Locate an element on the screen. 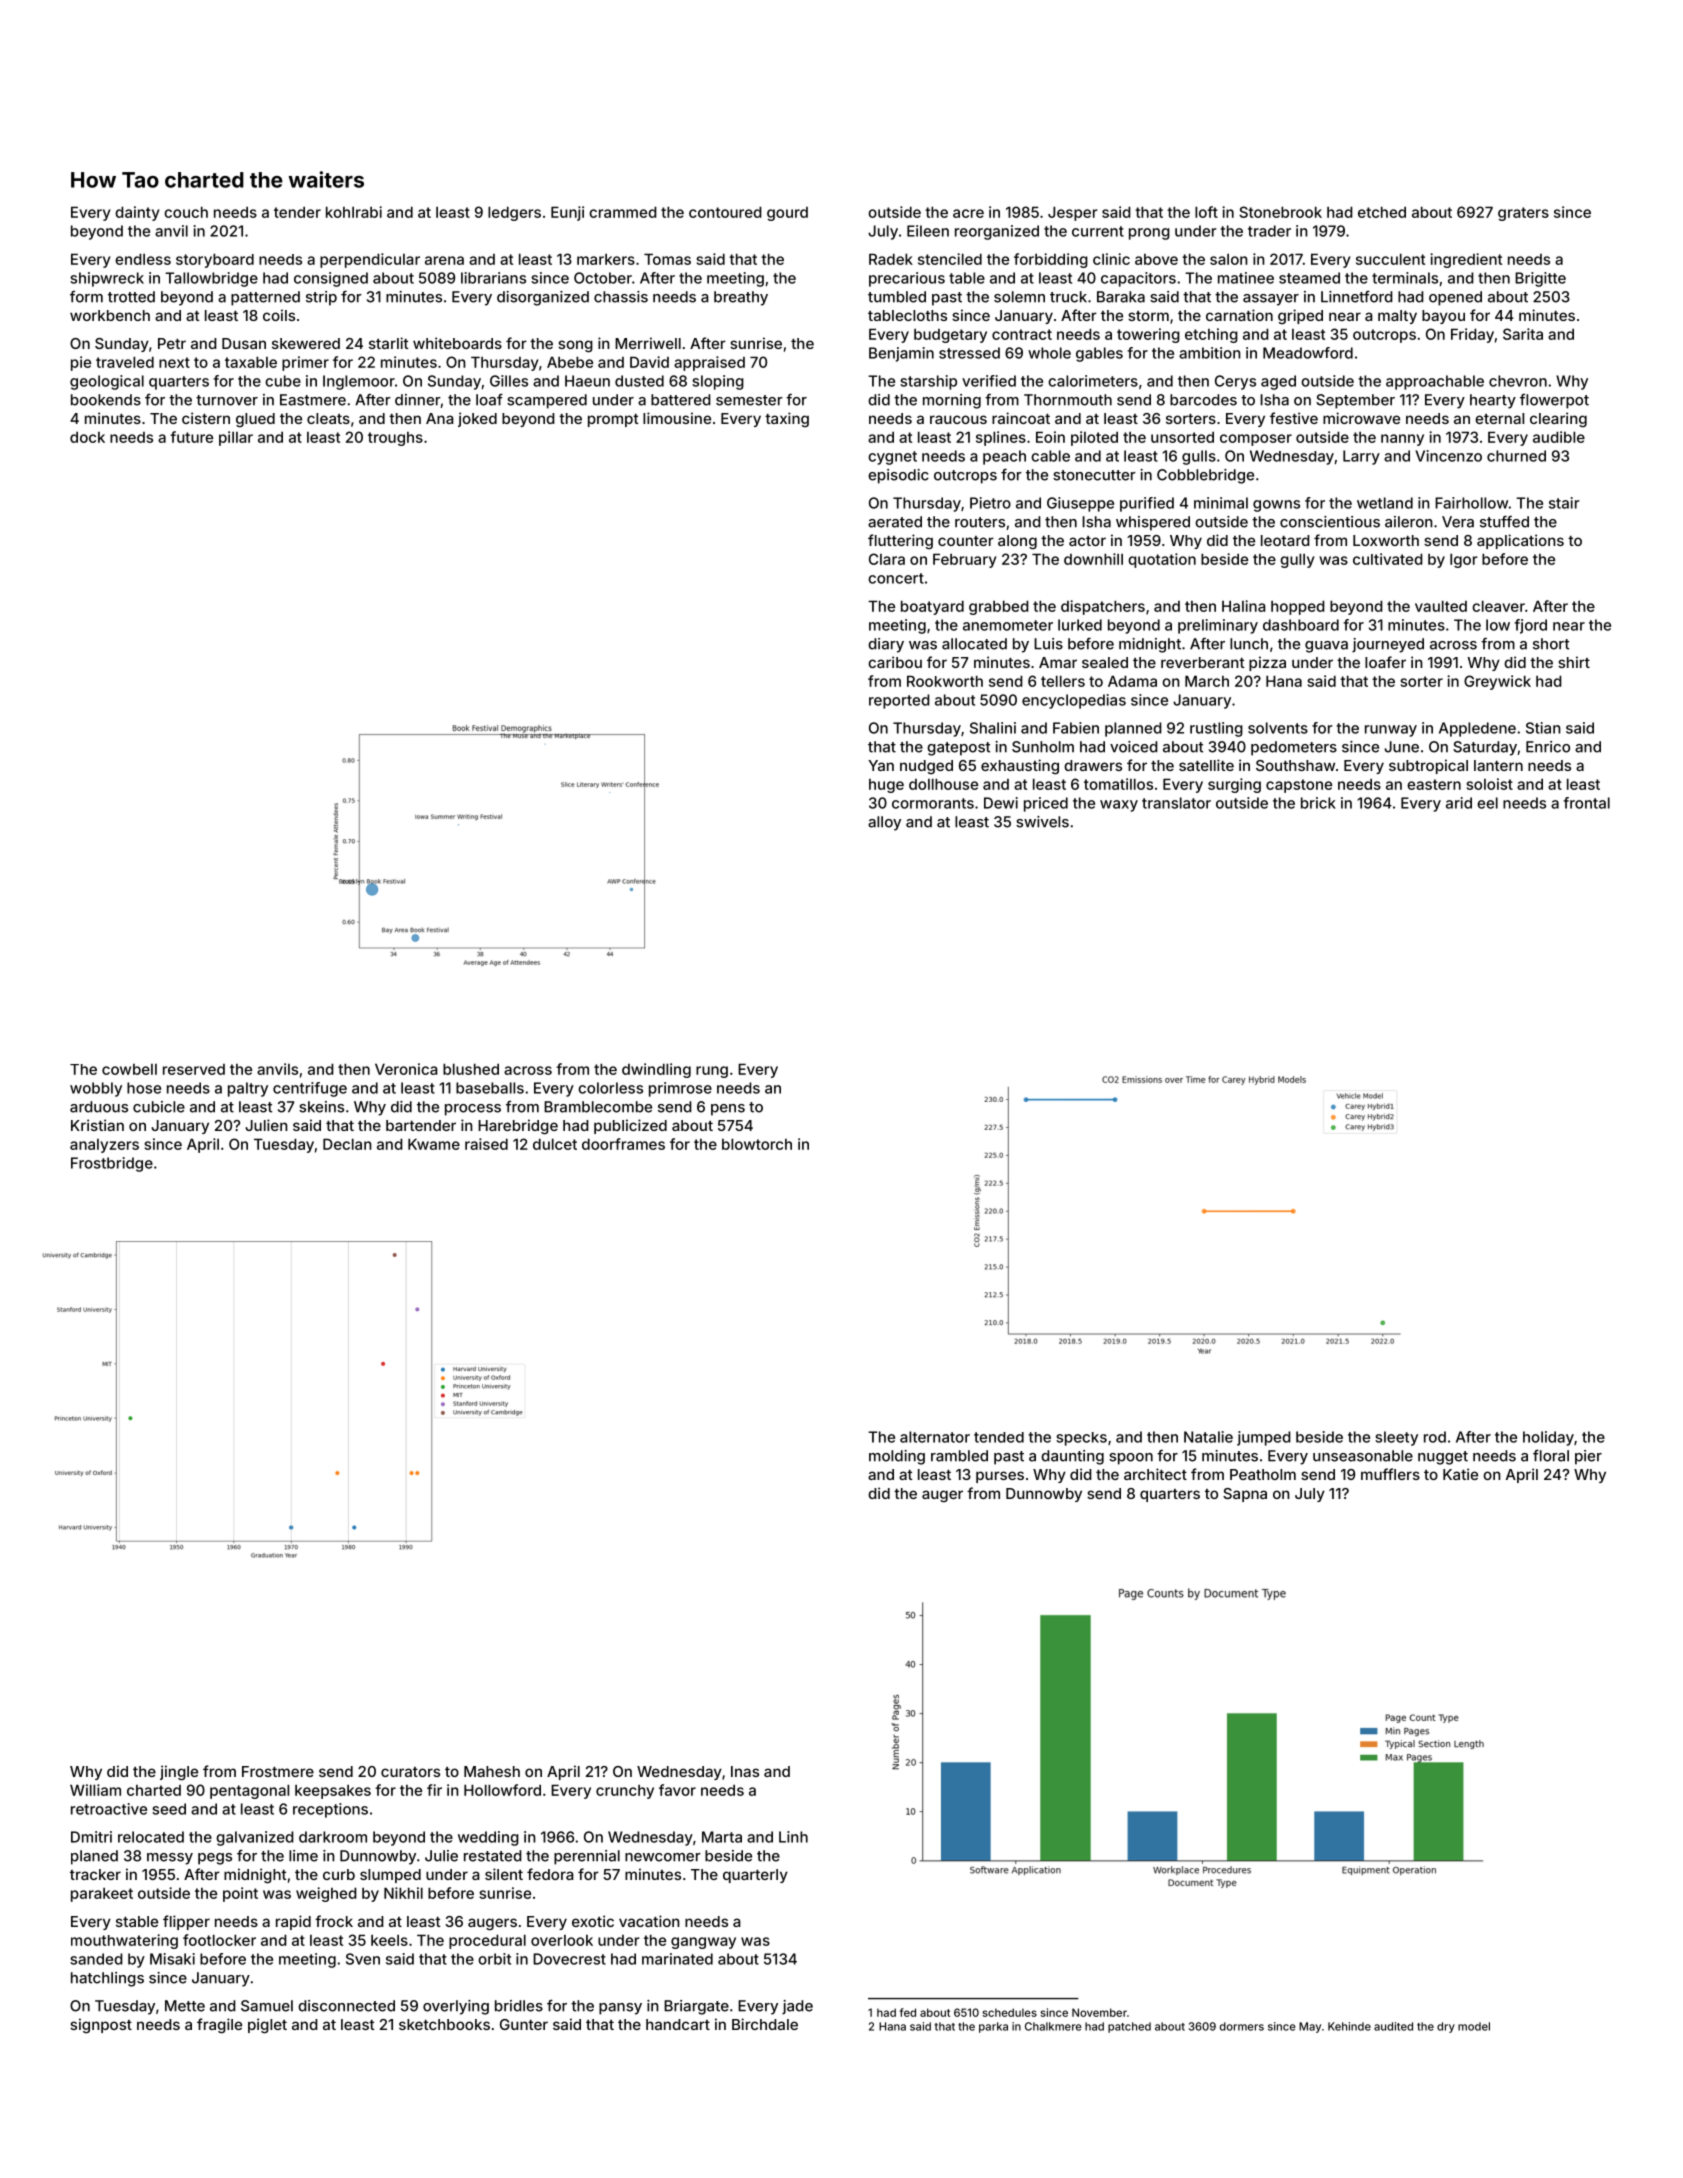 The image size is (1683, 2178). Natalie is located at coordinates (1208, 1437).
